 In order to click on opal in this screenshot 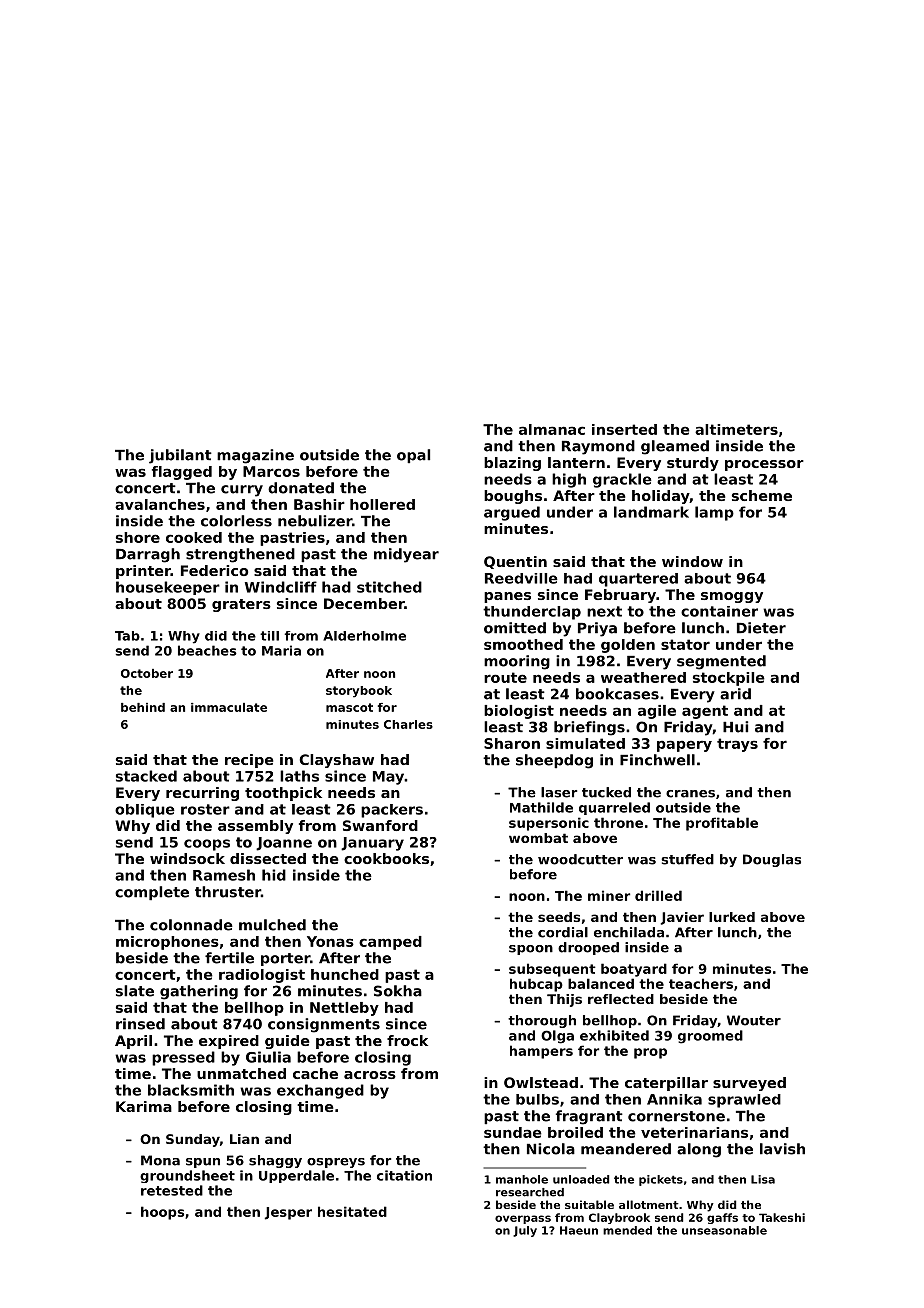, I will do `click(413, 456)`.
